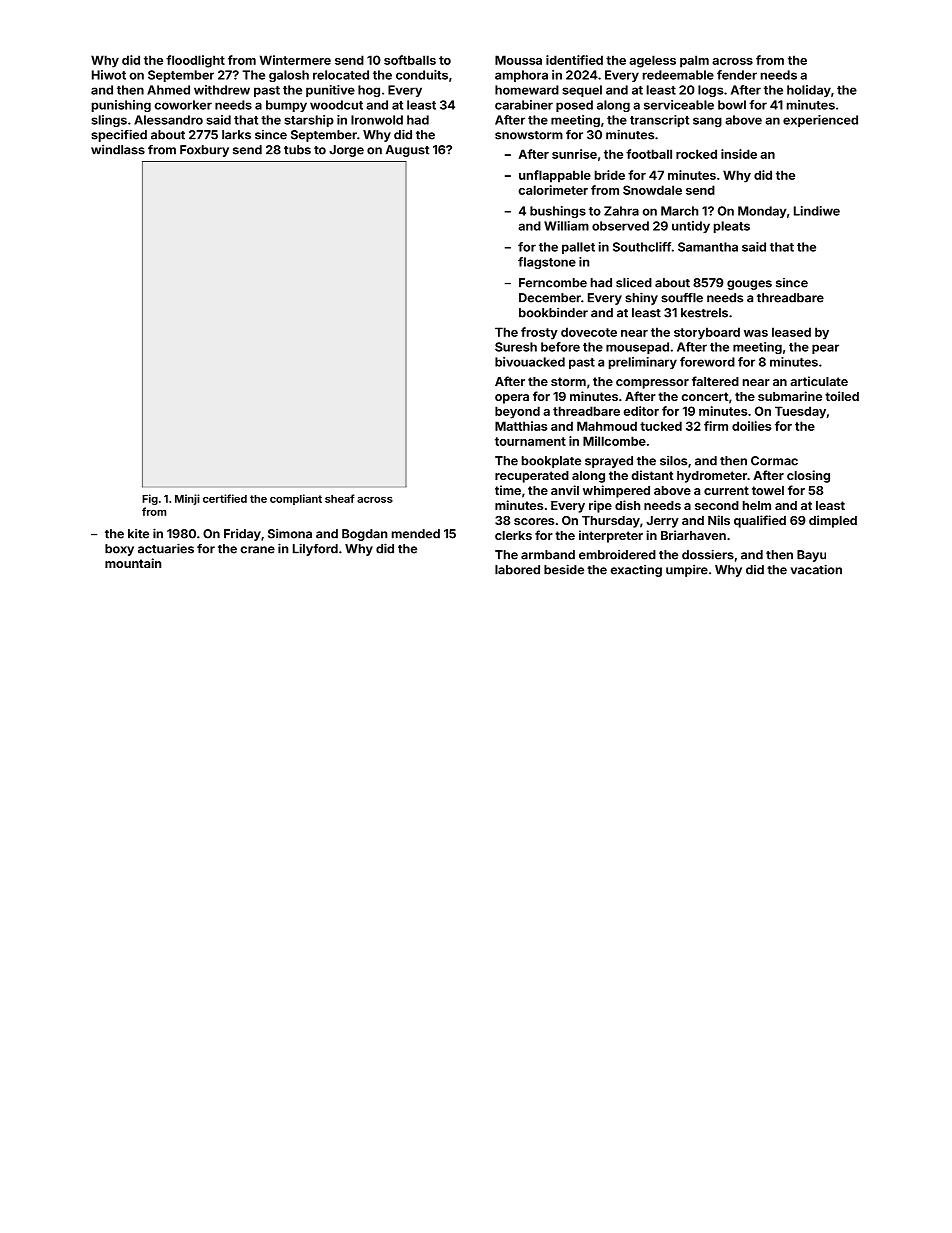  I want to click on scores, so click(534, 521).
